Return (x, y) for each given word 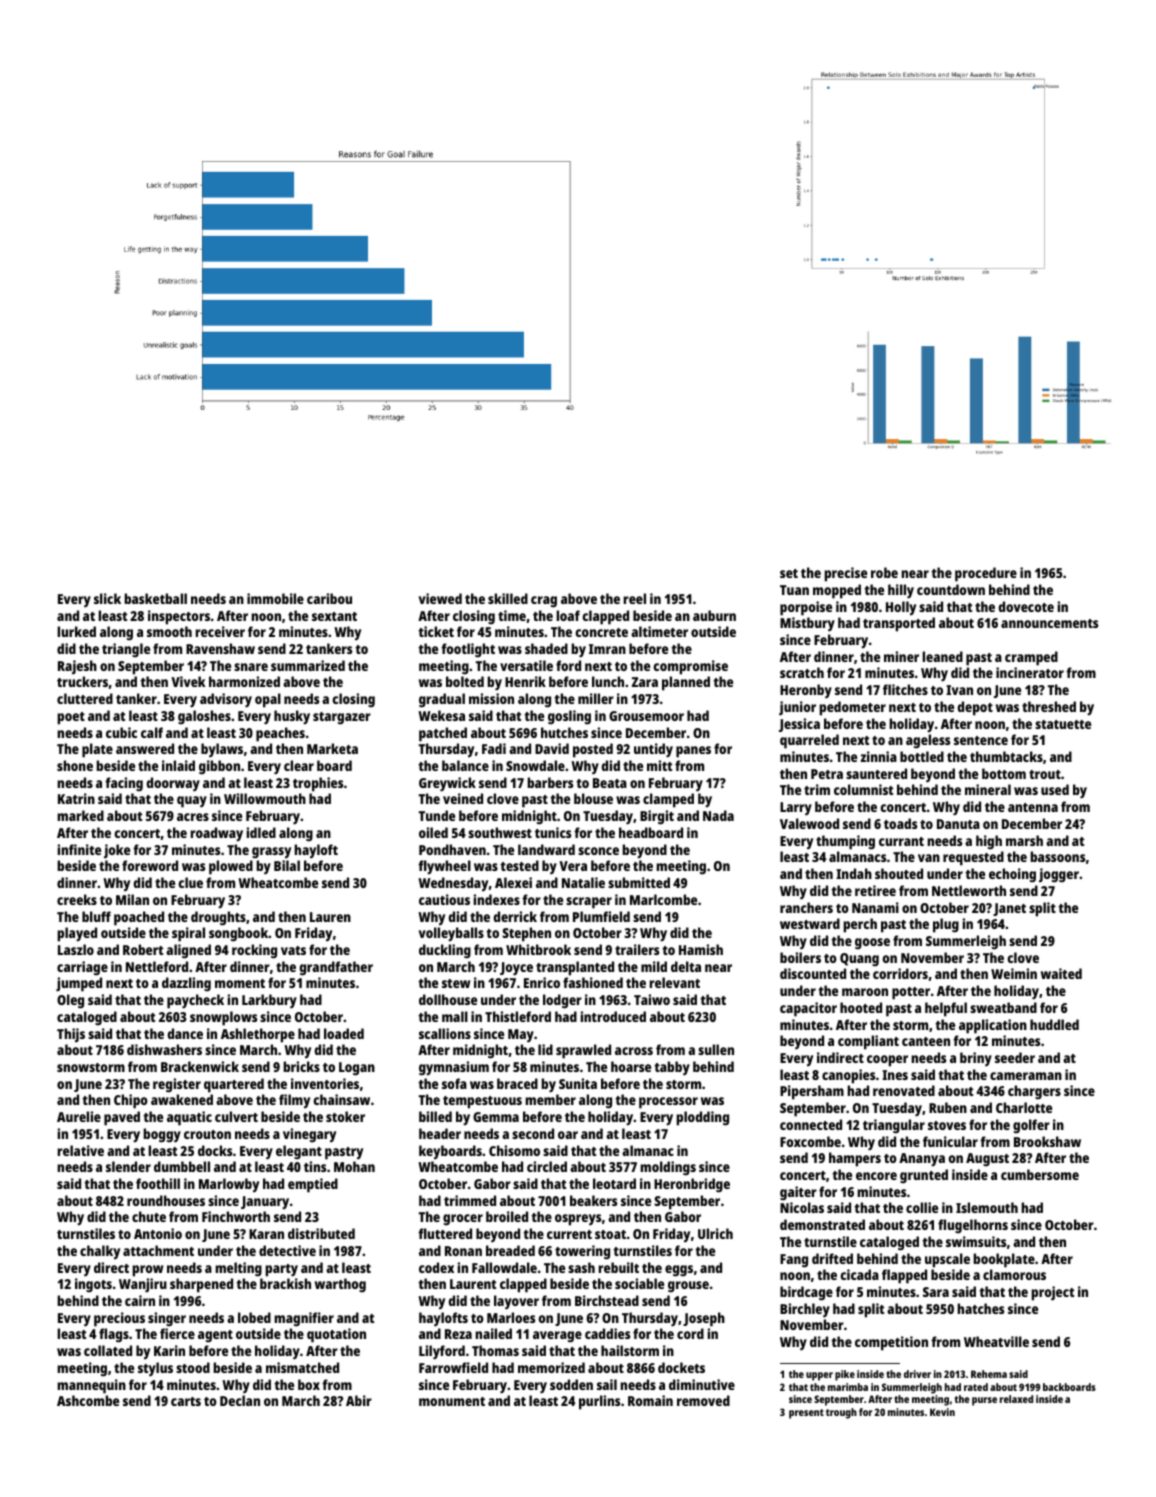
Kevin (942, 1412)
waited (1061, 973)
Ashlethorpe (258, 1035)
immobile (275, 598)
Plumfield (601, 916)
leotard (614, 1183)
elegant (299, 1152)
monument (452, 1401)
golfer (1031, 1126)
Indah (854, 873)
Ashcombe (88, 1400)
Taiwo (652, 999)
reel (635, 598)
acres (193, 817)
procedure (986, 574)
